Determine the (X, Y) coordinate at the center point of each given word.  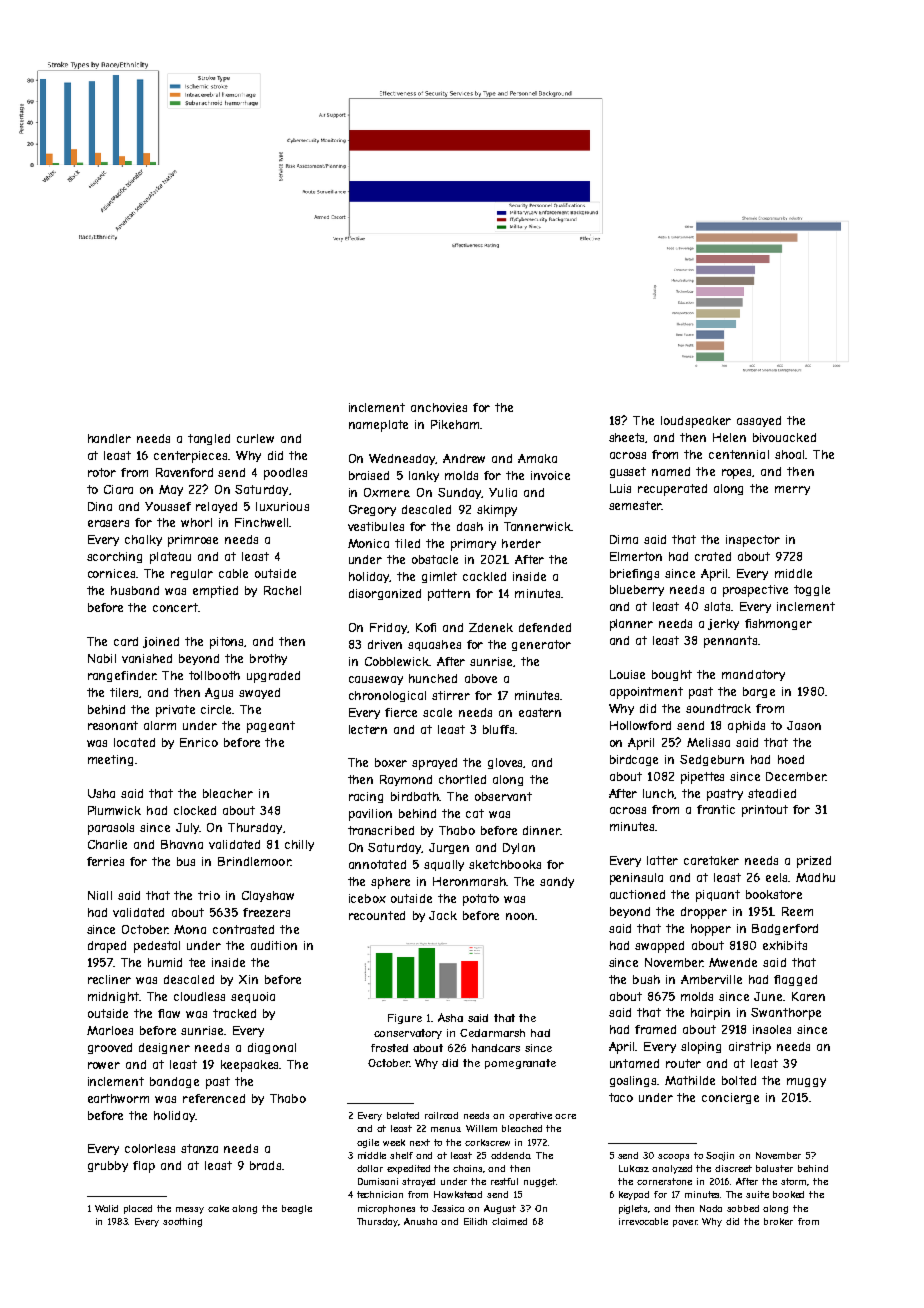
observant (503, 796)
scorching (114, 557)
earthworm (118, 1098)
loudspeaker (696, 422)
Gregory (372, 510)
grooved (110, 1048)
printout (765, 811)
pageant (271, 727)
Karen (808, 996)
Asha (450, 1017)
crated (713, 556)
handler (109, 438)
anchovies (439, 407)
